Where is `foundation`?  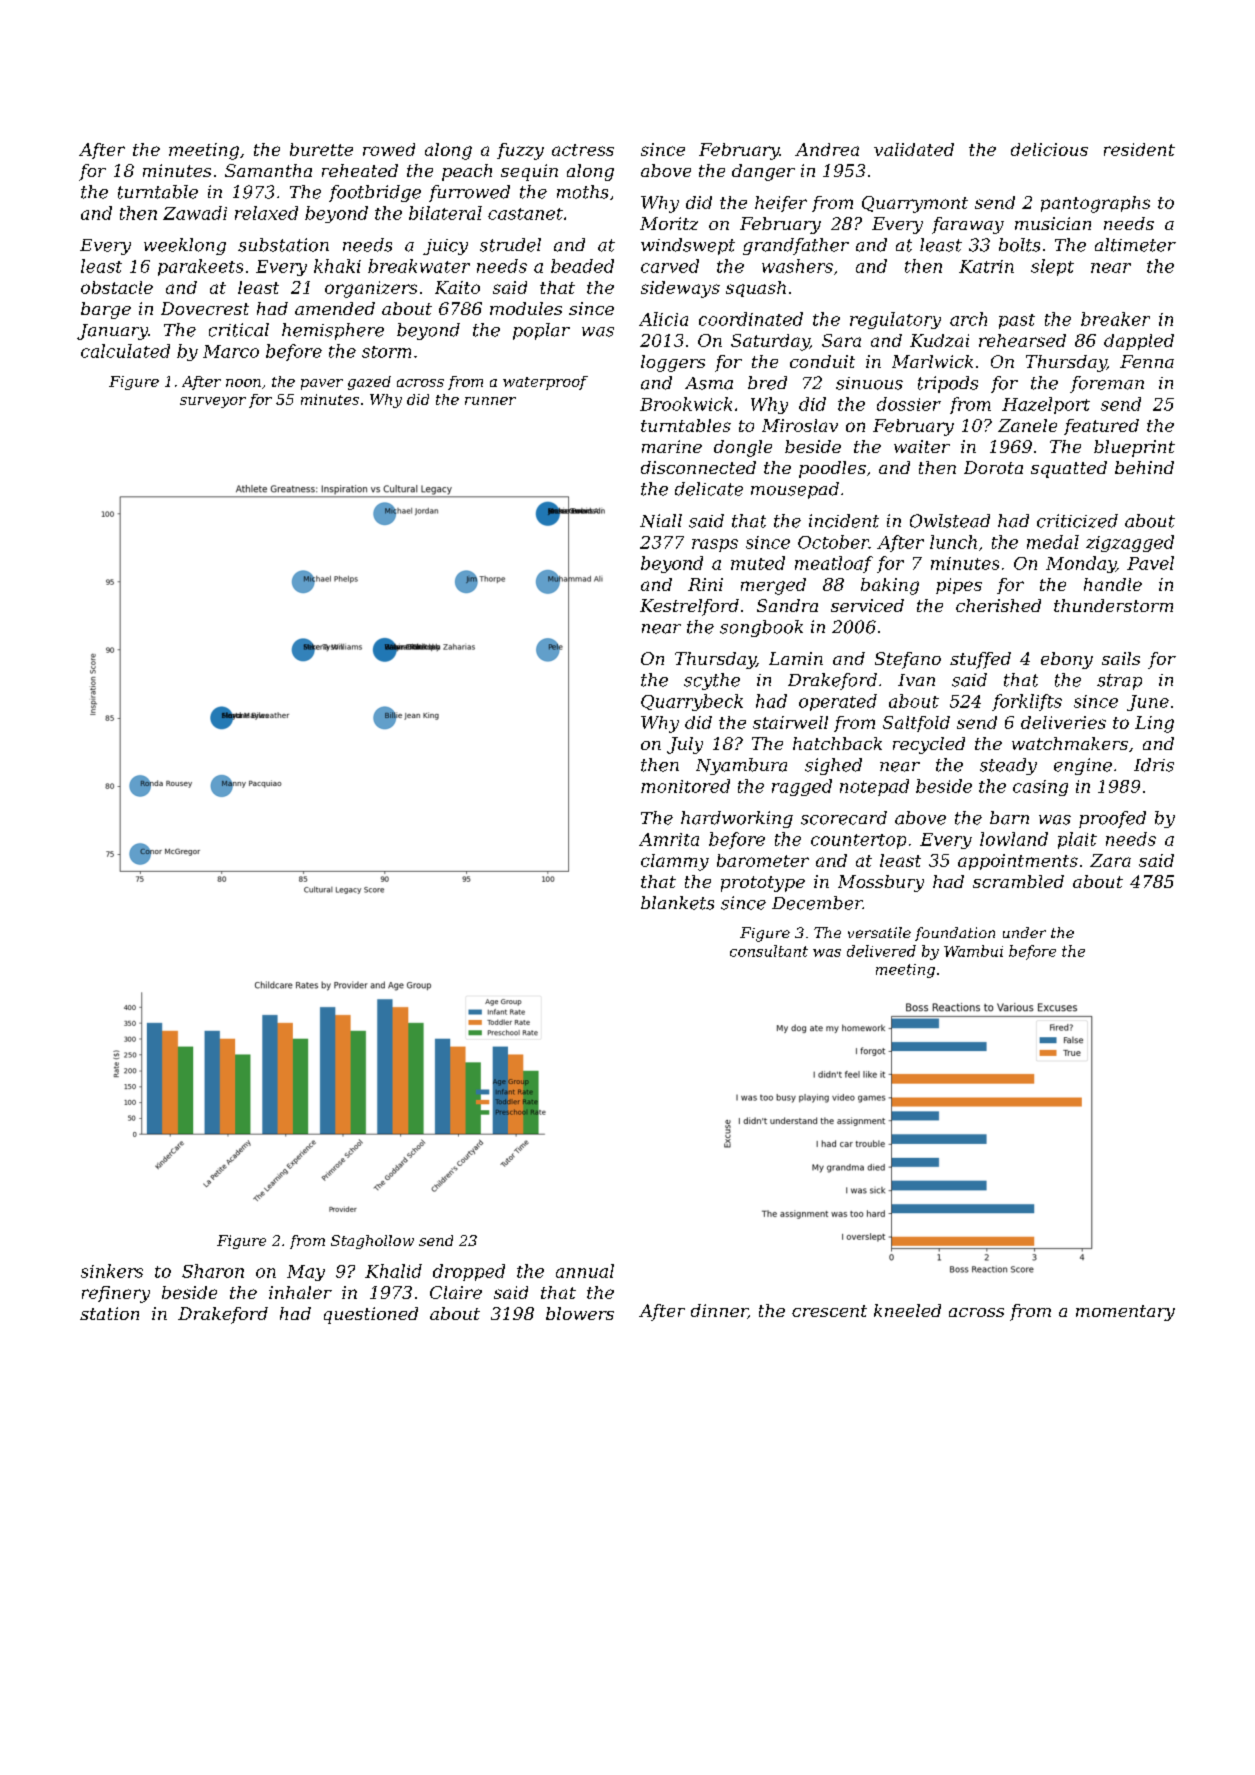 foundation is located at coordinates (955, 934).
